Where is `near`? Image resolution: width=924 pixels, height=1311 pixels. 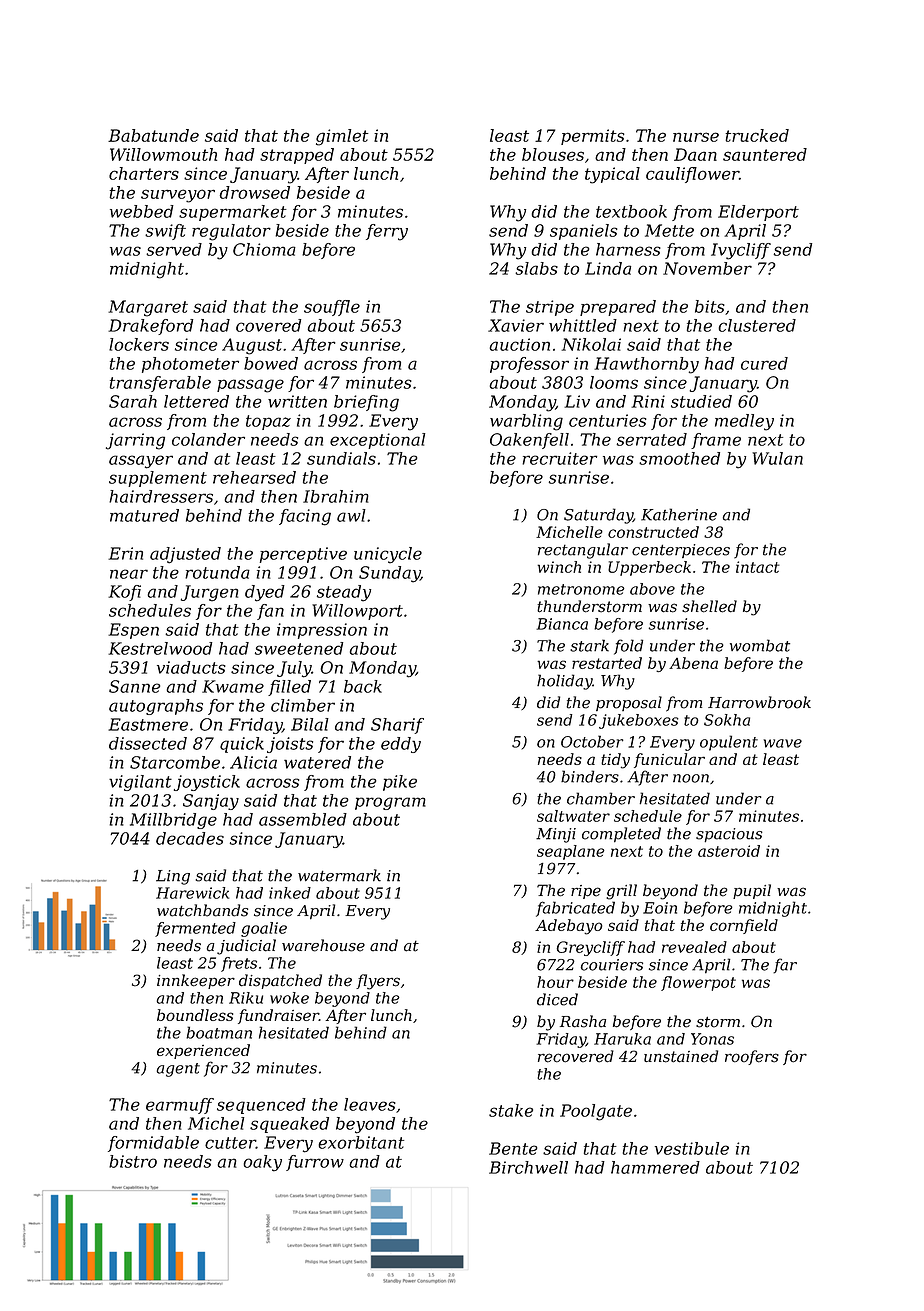 near is located at coordinates (129, 574).
